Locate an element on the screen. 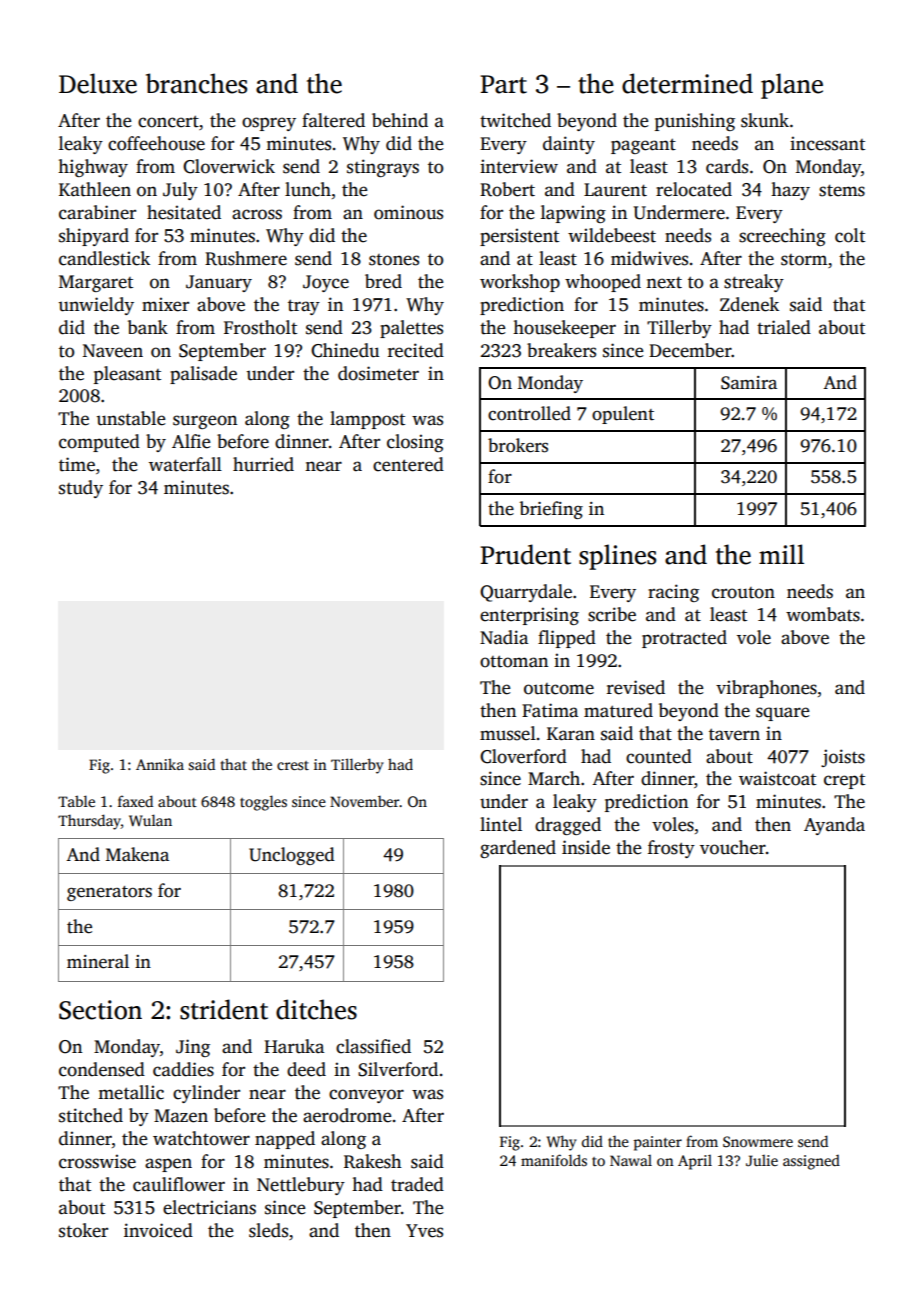 The image size is (924, 1308). racing is located at coordinates (673, 593).
